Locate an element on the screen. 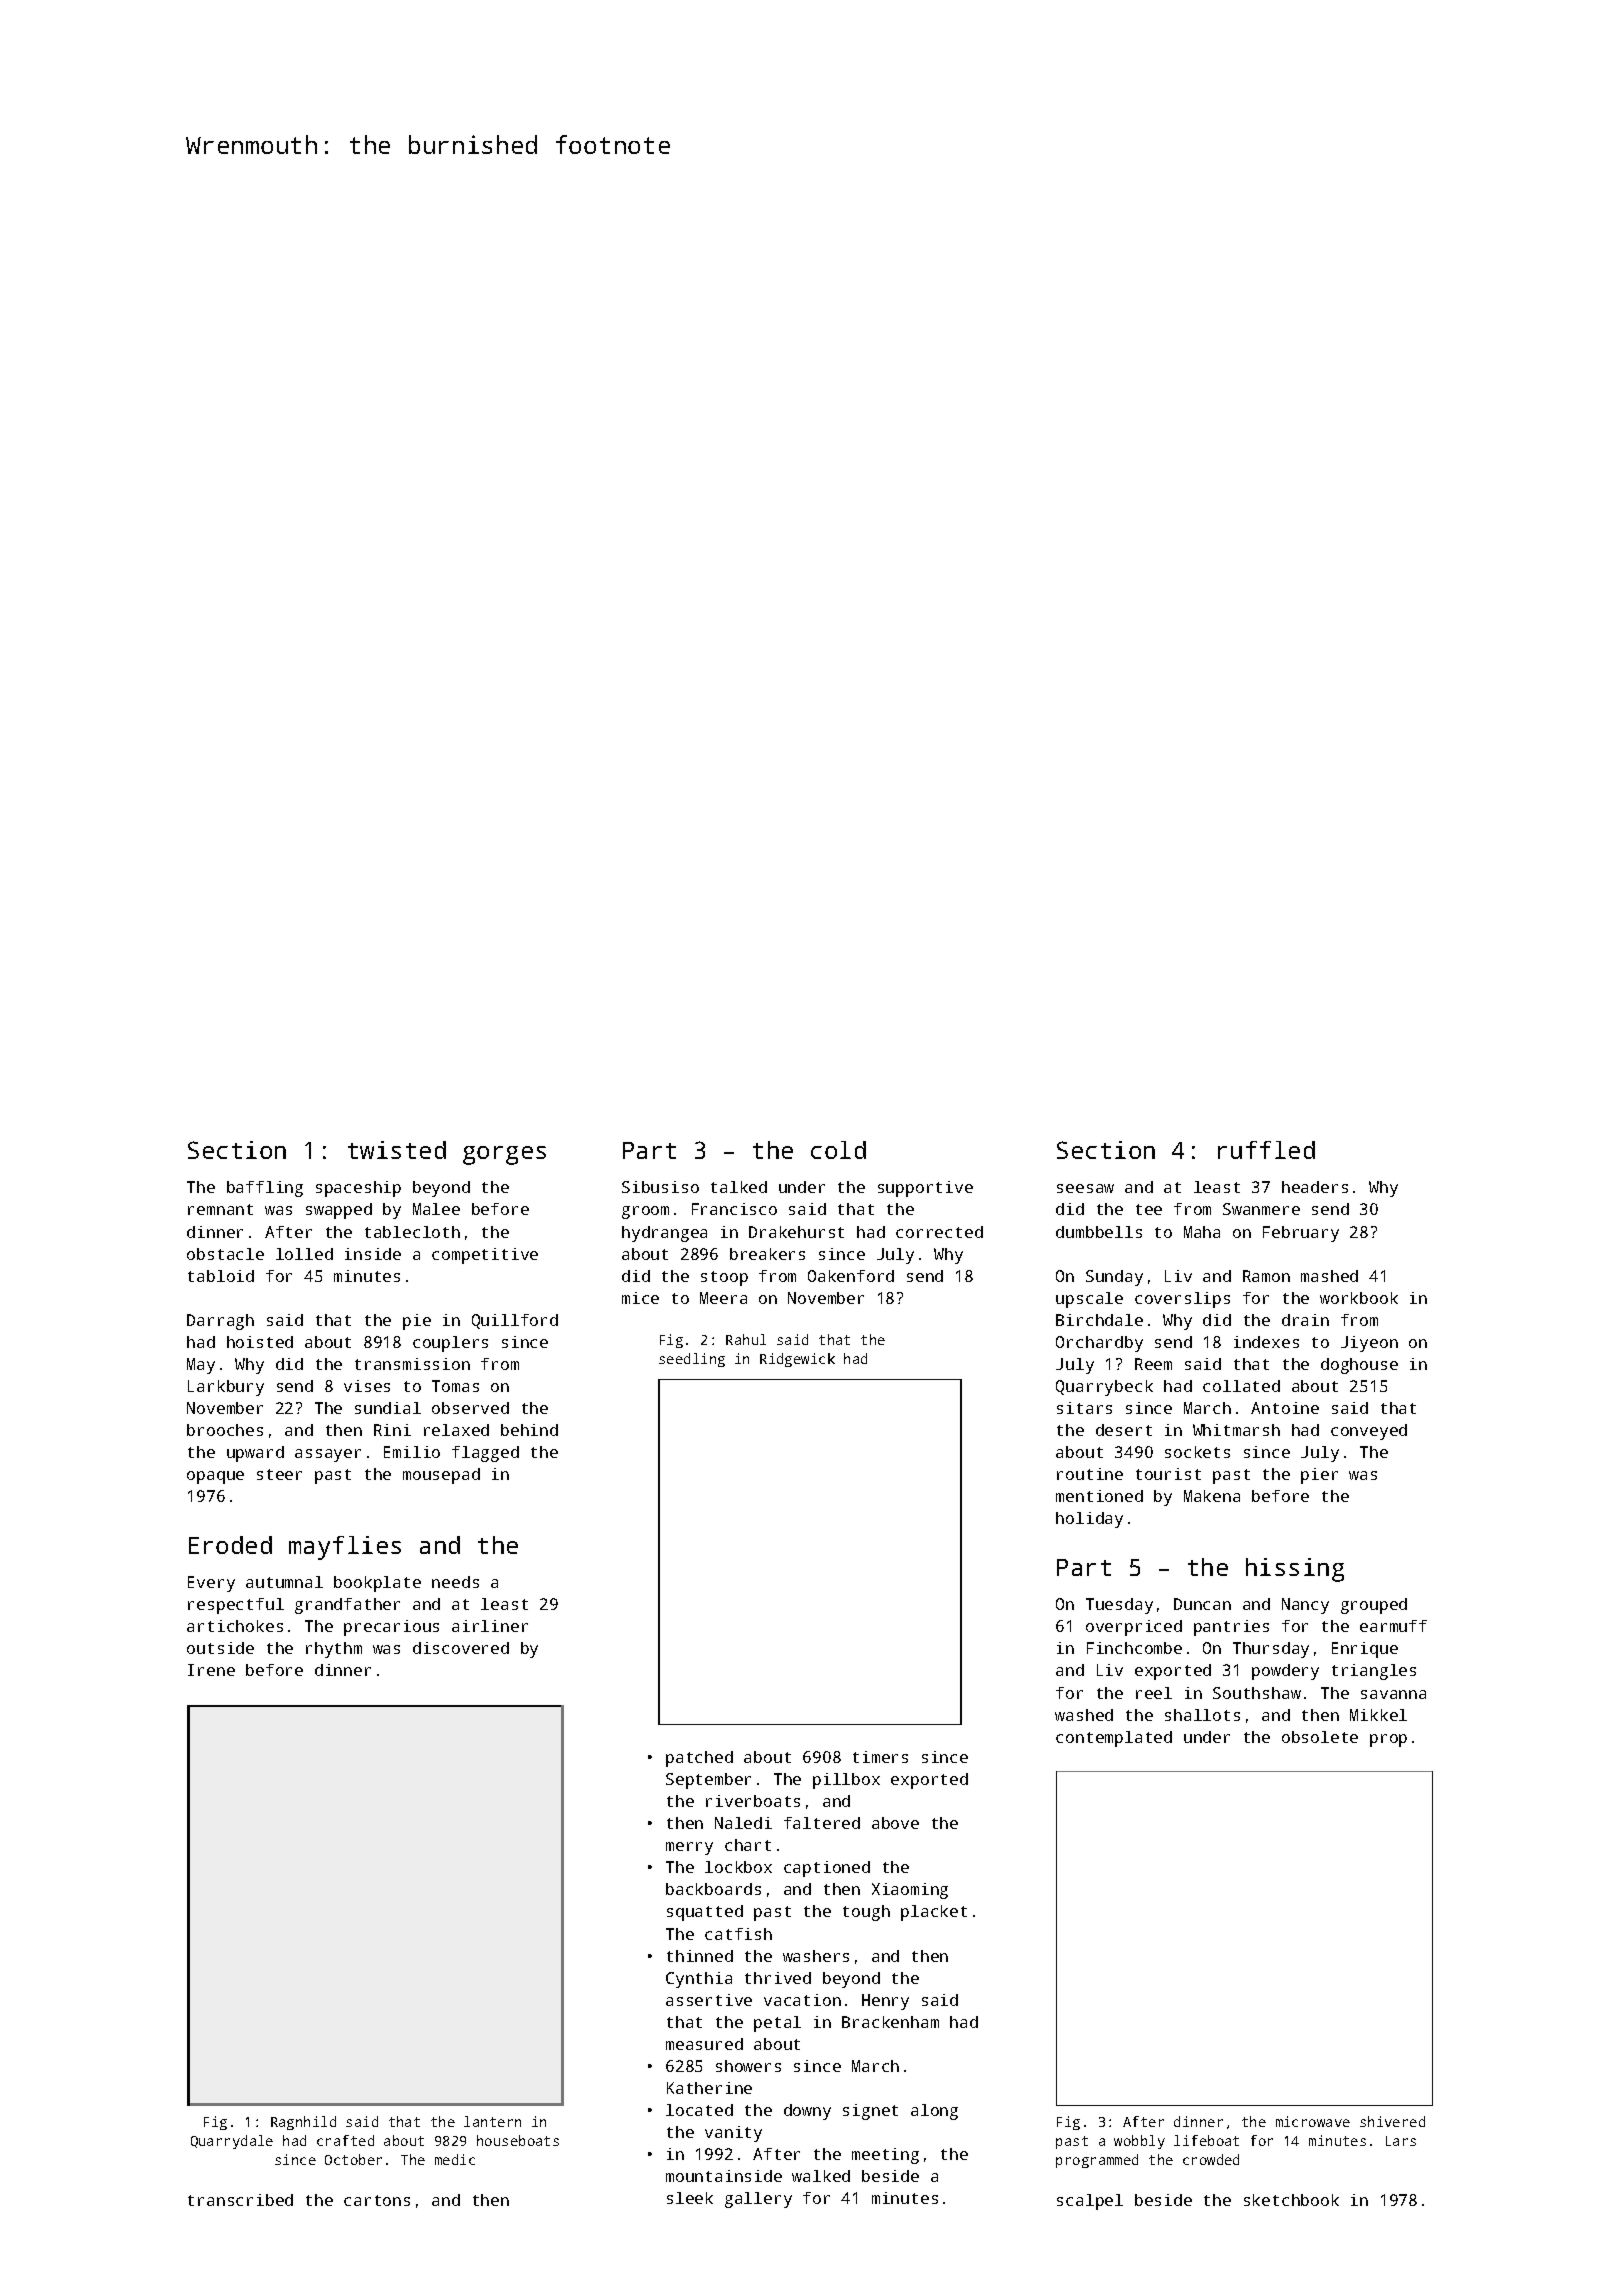 Image resolution: width=1620 pixels, height=2292 pixels. shallots is located at coordinates (1202, 1715).
